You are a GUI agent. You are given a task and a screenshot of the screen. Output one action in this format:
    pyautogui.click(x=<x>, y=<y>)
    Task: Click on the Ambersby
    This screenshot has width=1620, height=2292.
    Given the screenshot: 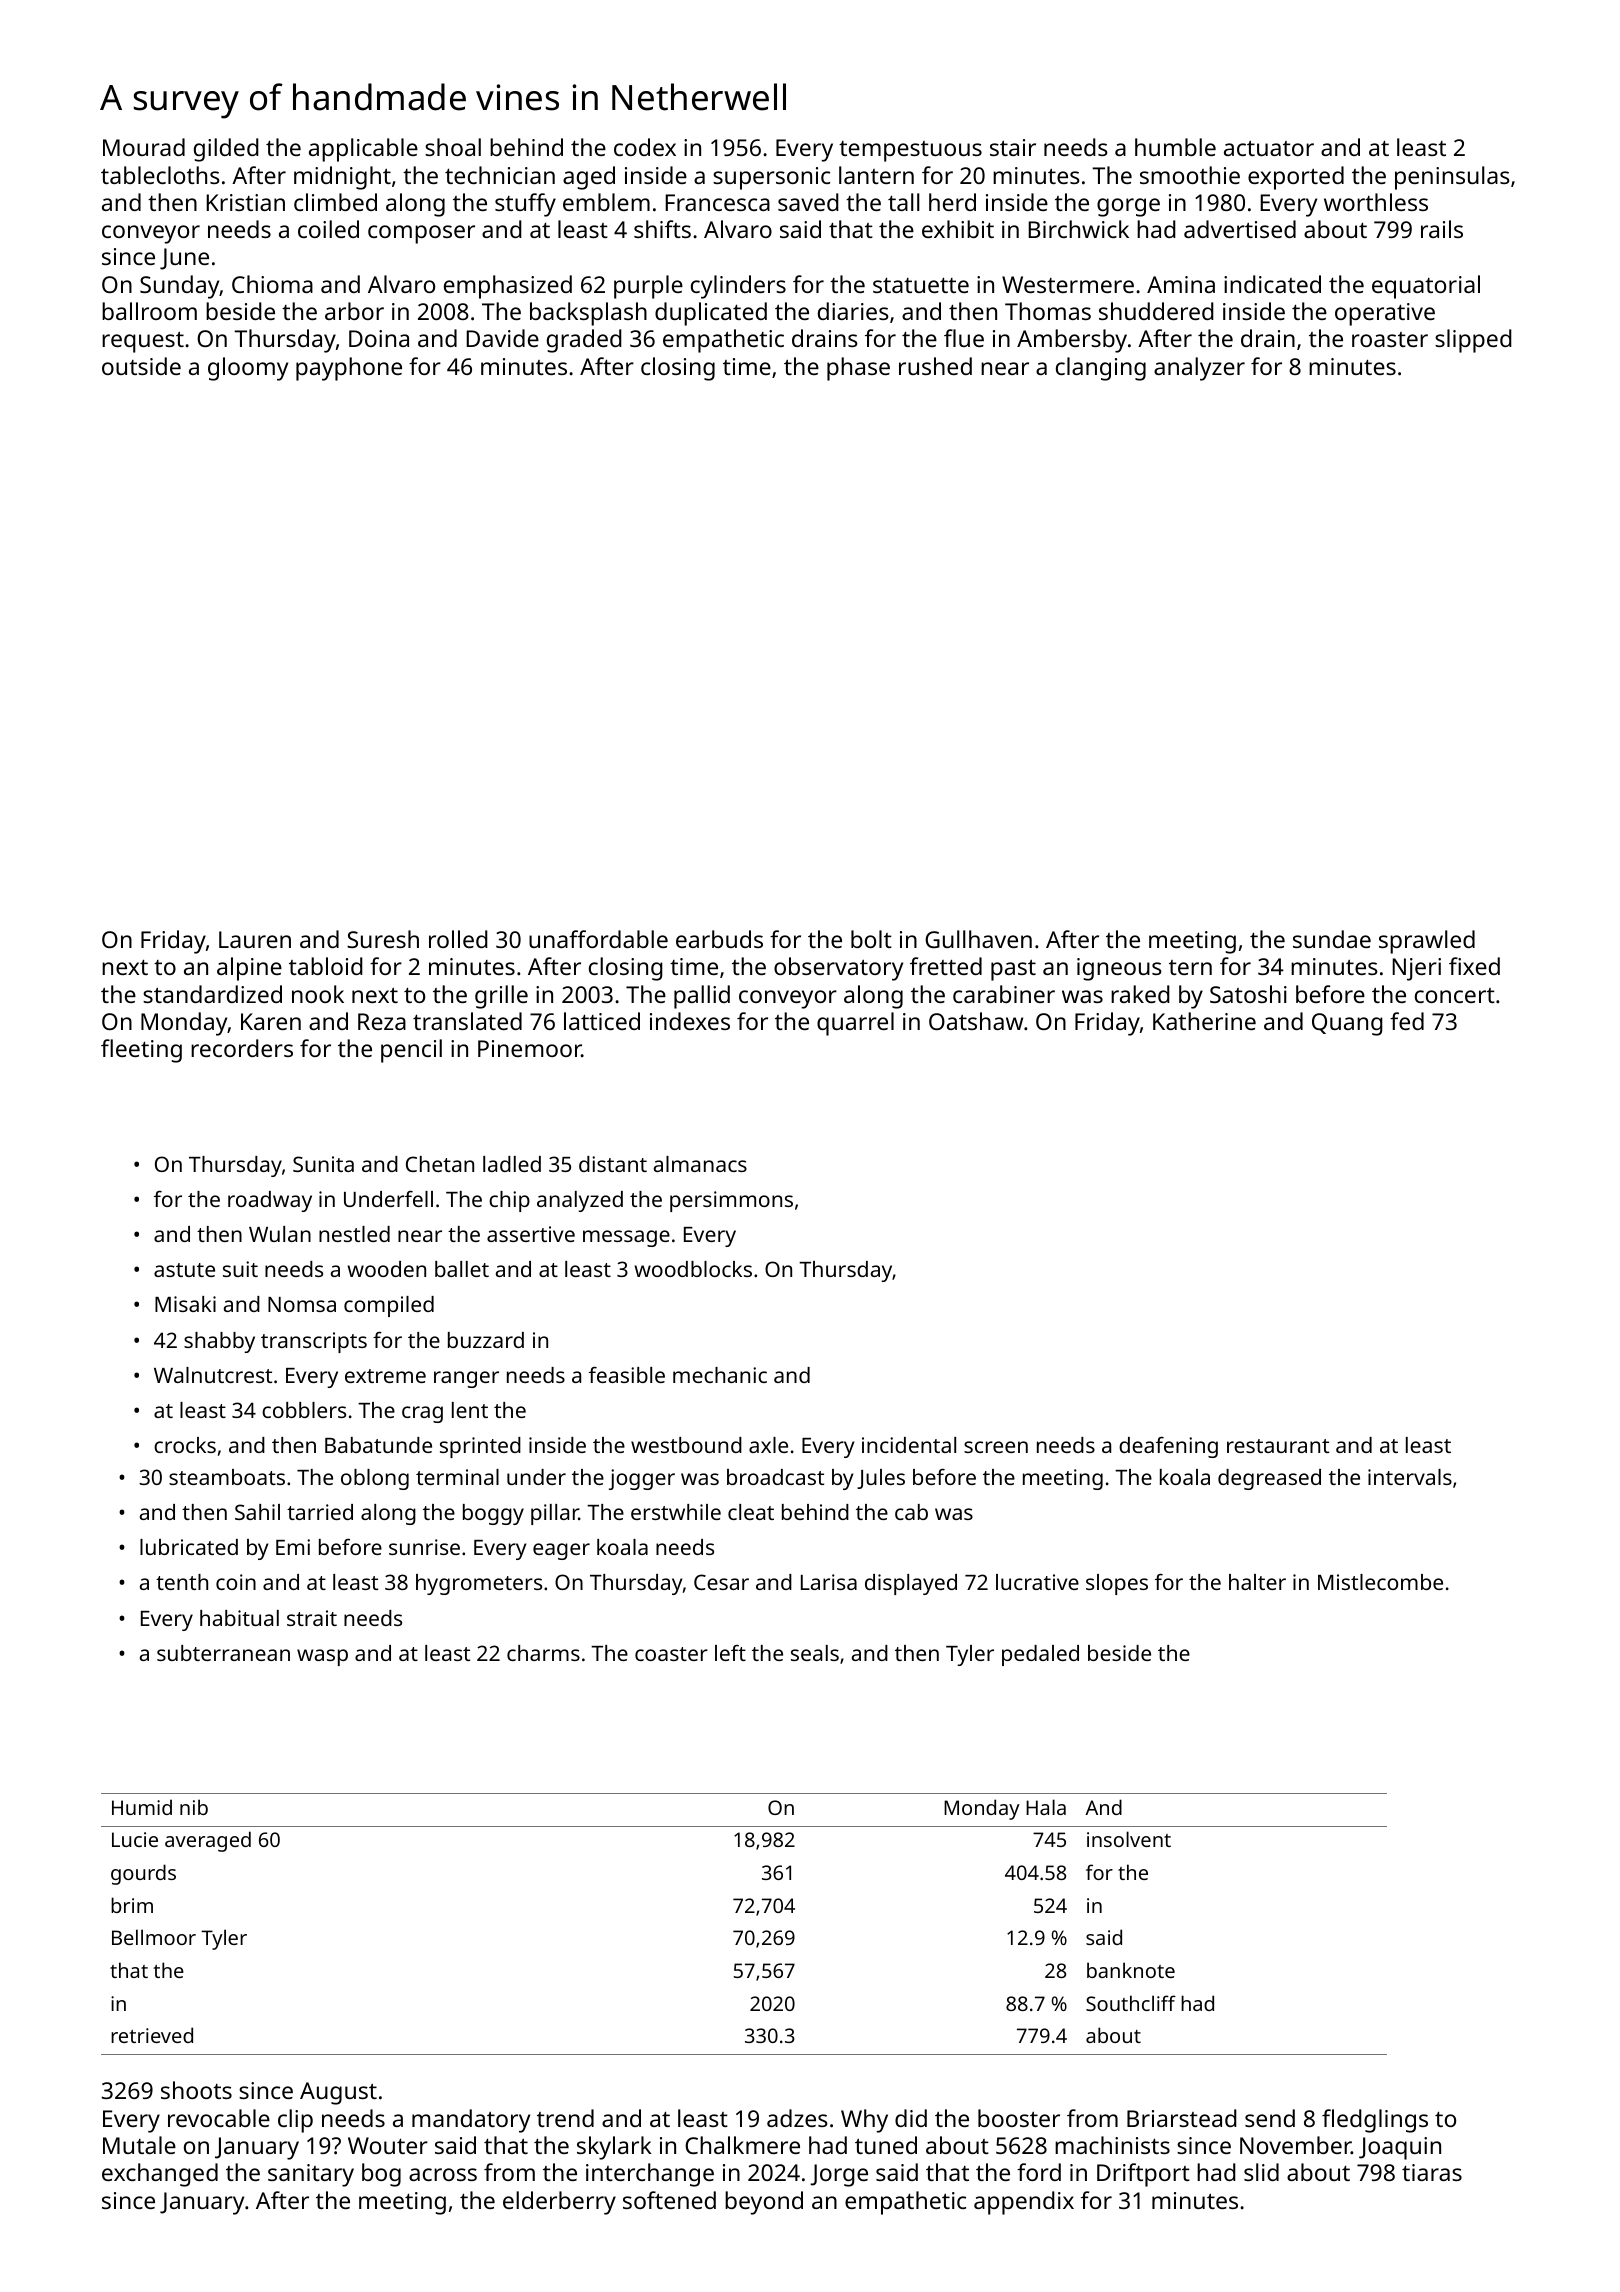 What is the action you would take?
    pyautogui.click(x=1072, y=341)
